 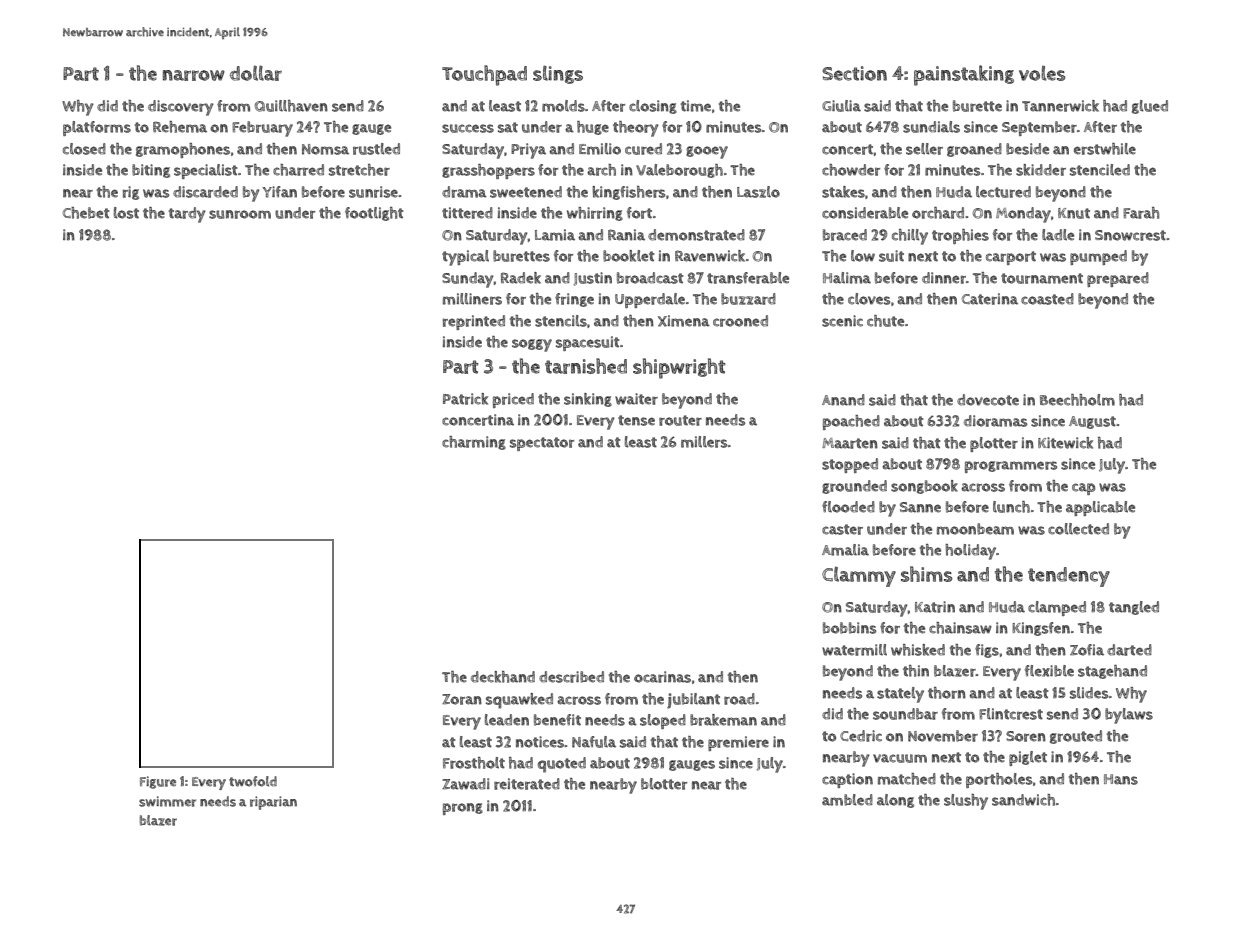 What do you see at coordinates (859, 576) in the image?
I see `Clammy` at bounding box center [859, 576].
